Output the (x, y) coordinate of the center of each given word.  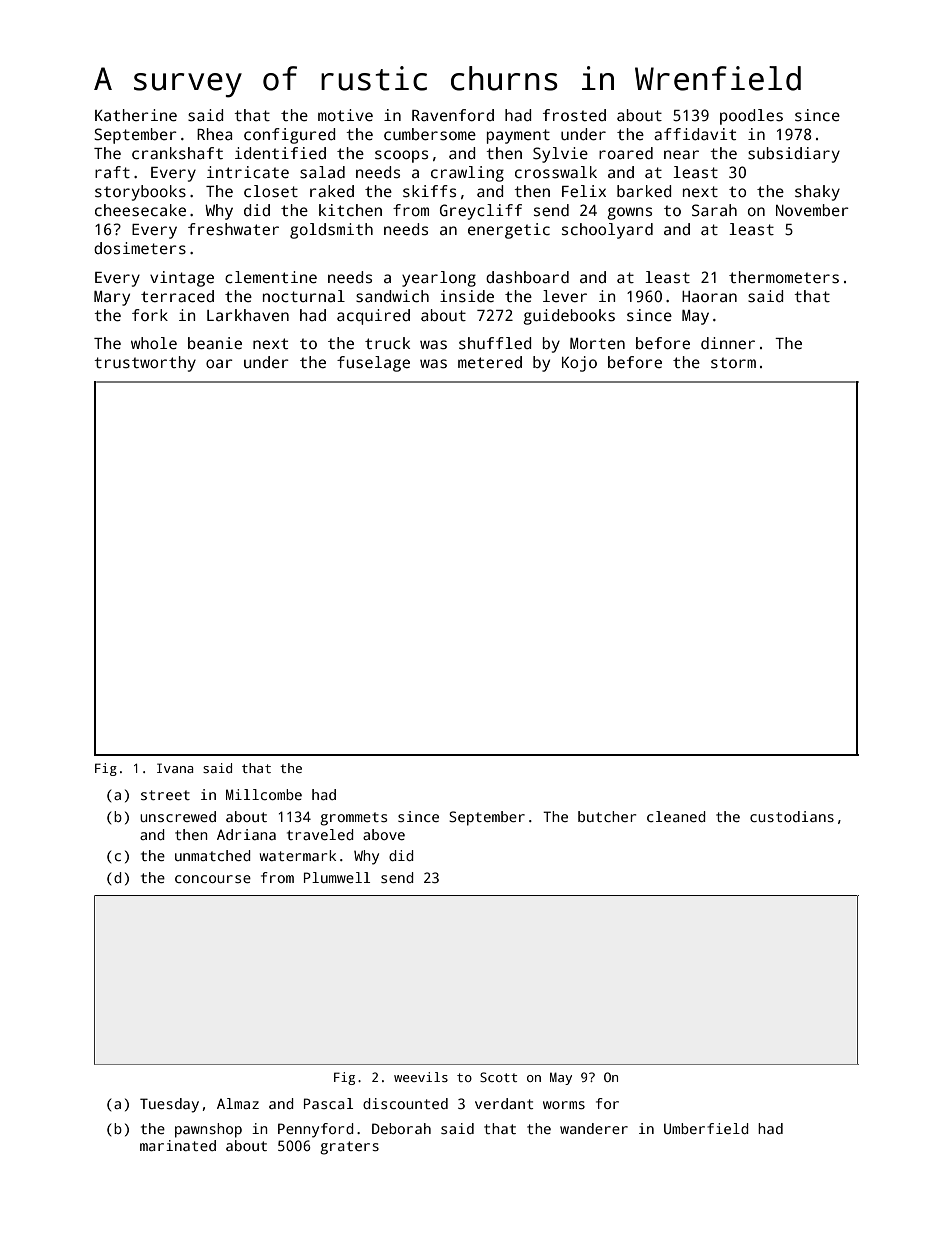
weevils (421, 1077)
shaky (817, 193)
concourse (213, 879)
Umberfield (706, 1128)
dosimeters (140, 248)
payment (518, 136)
